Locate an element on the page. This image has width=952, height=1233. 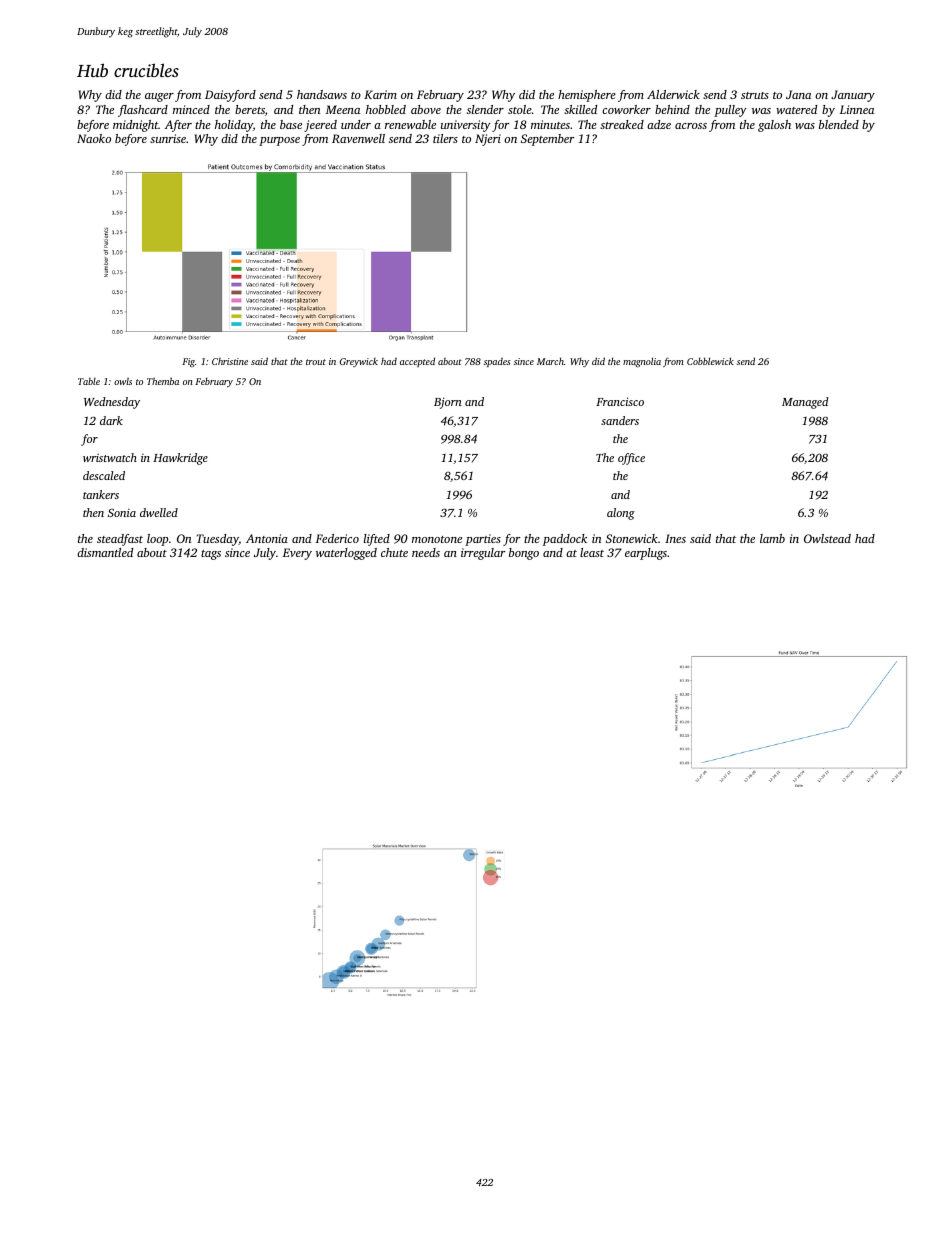
Cobblewick is located at coordinates (710, 361).
